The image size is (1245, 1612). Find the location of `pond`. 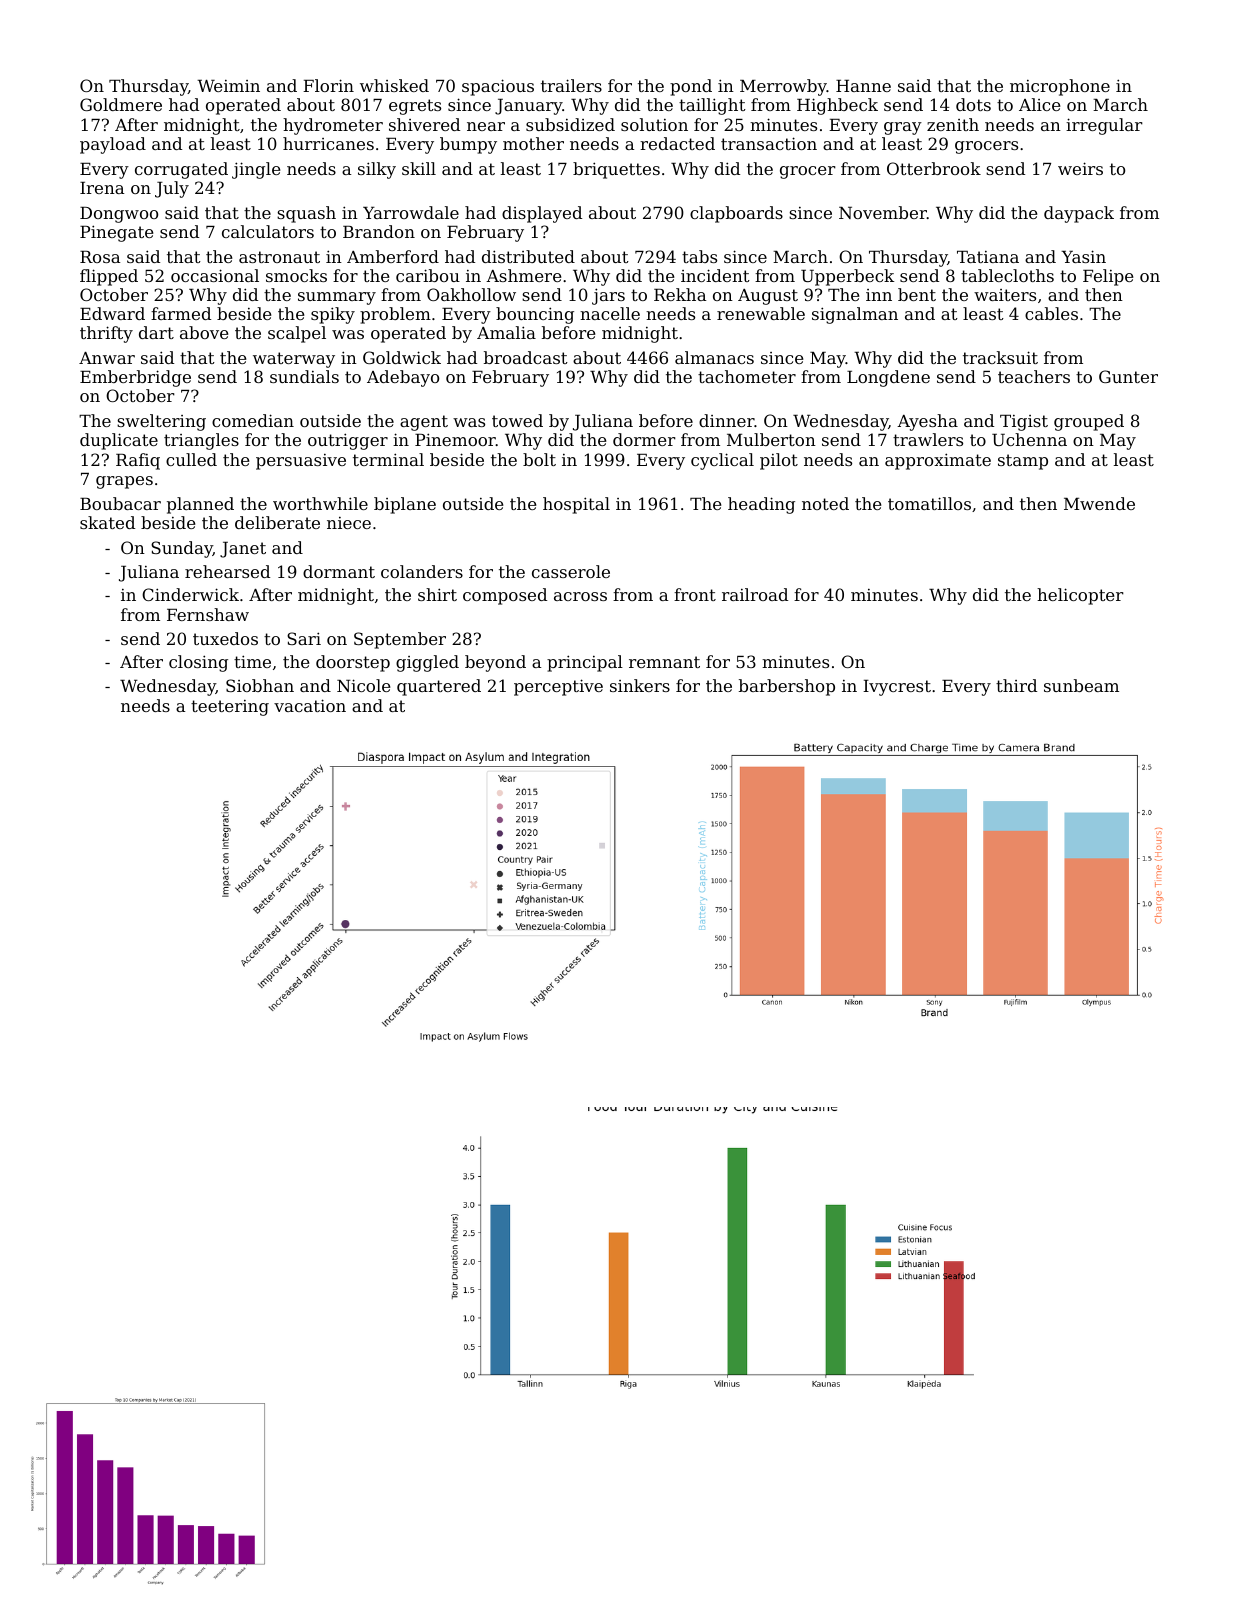

pond is located at coordinates (691, 87).
